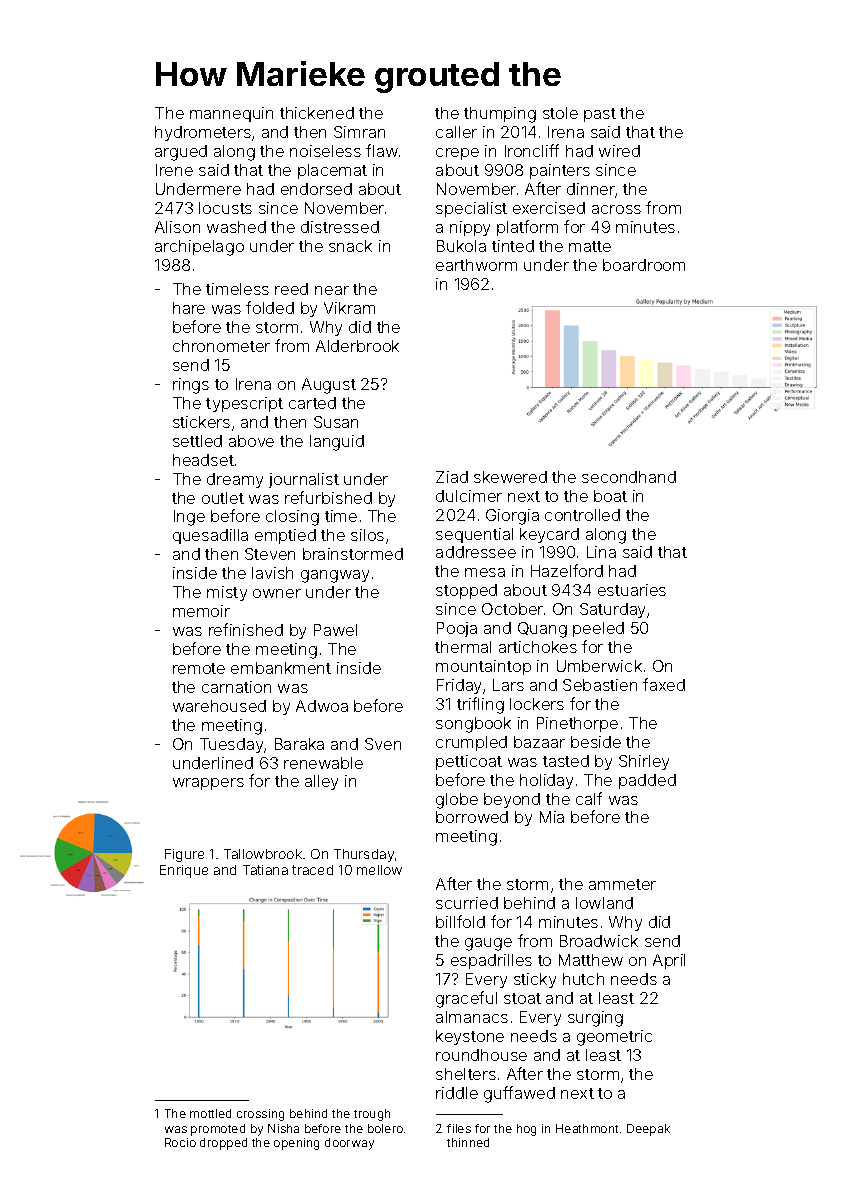  I want to click on opening, so click(296, 1144).
